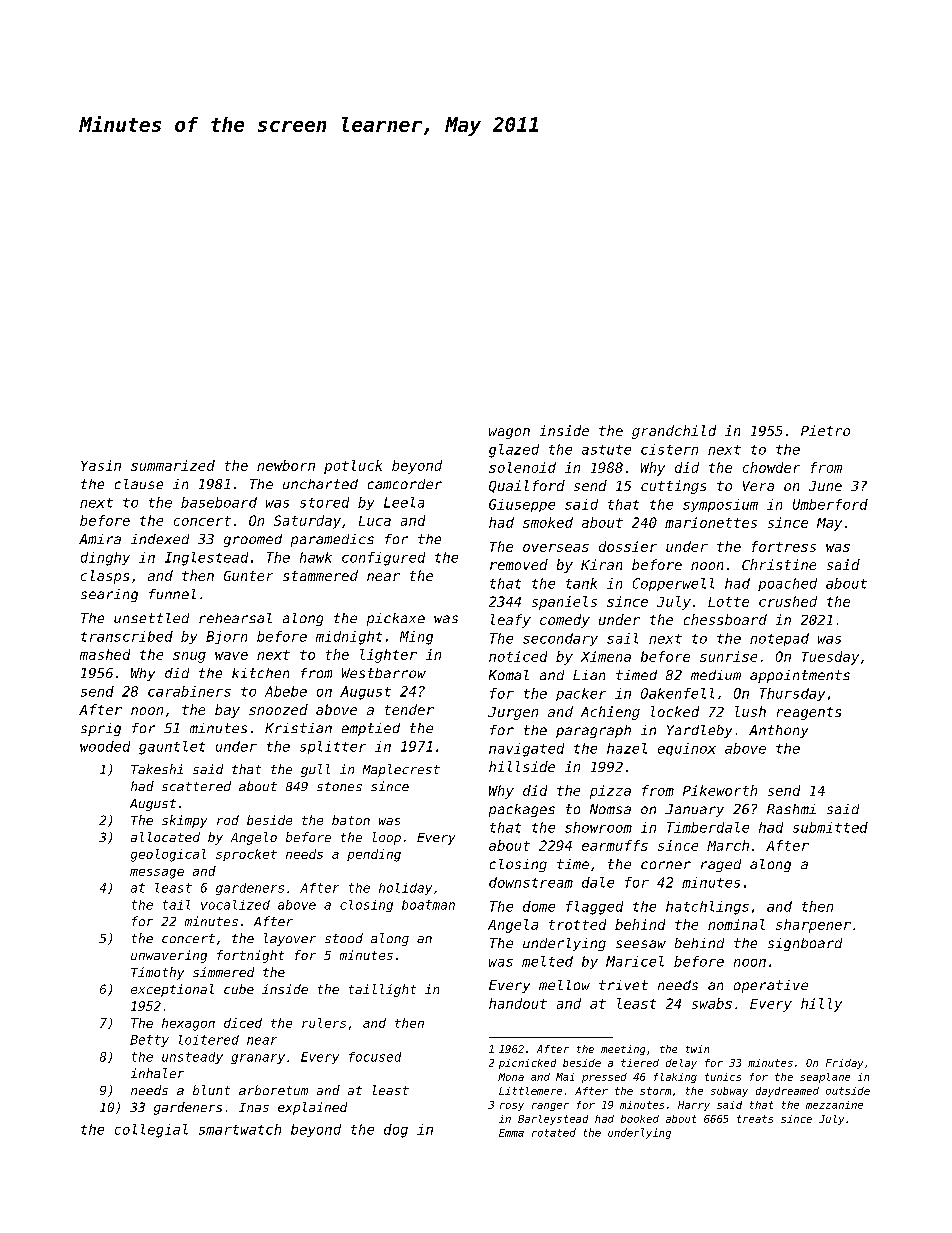  What do you see at coordinates (173, 465) in the screenshot?
I see `summarized` at bounding box center [173, 465].
